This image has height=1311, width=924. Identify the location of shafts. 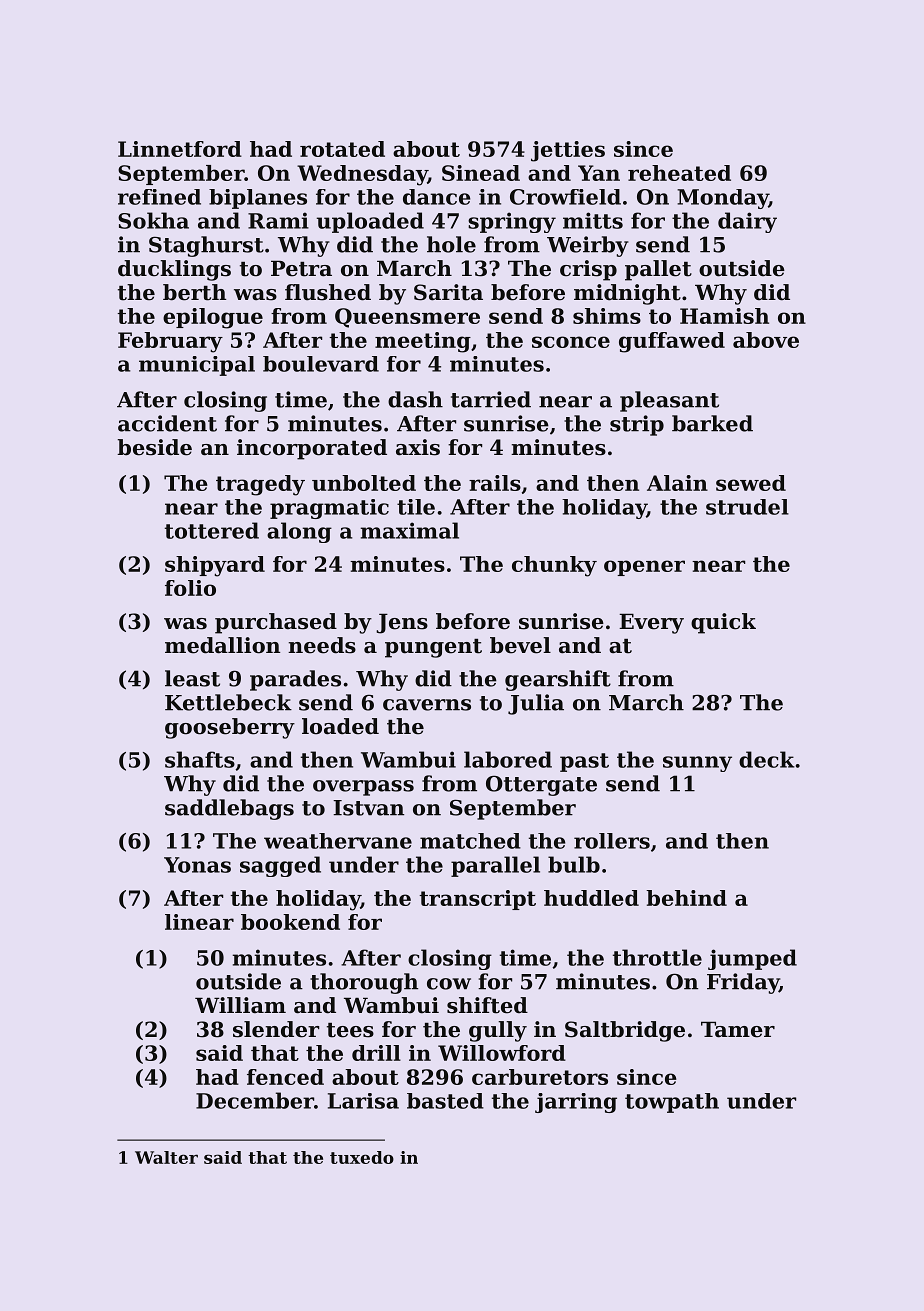
(200, 759).
